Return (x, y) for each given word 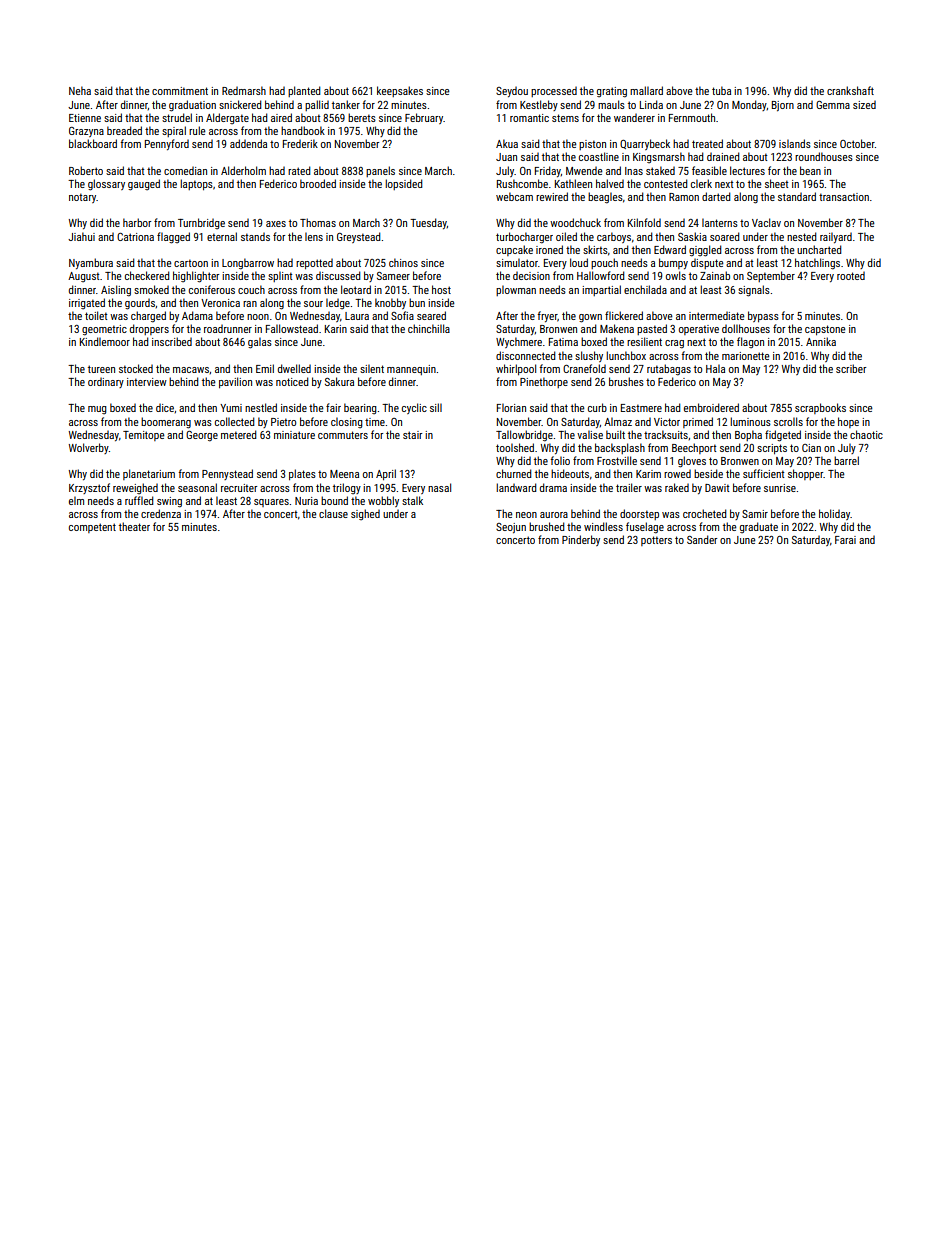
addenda (248, 143)
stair (412, 435)
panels (380, 171)
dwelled (294, 368)
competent (92, 528)
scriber (851, 368)
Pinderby (581, 540)
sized (864, 104)
